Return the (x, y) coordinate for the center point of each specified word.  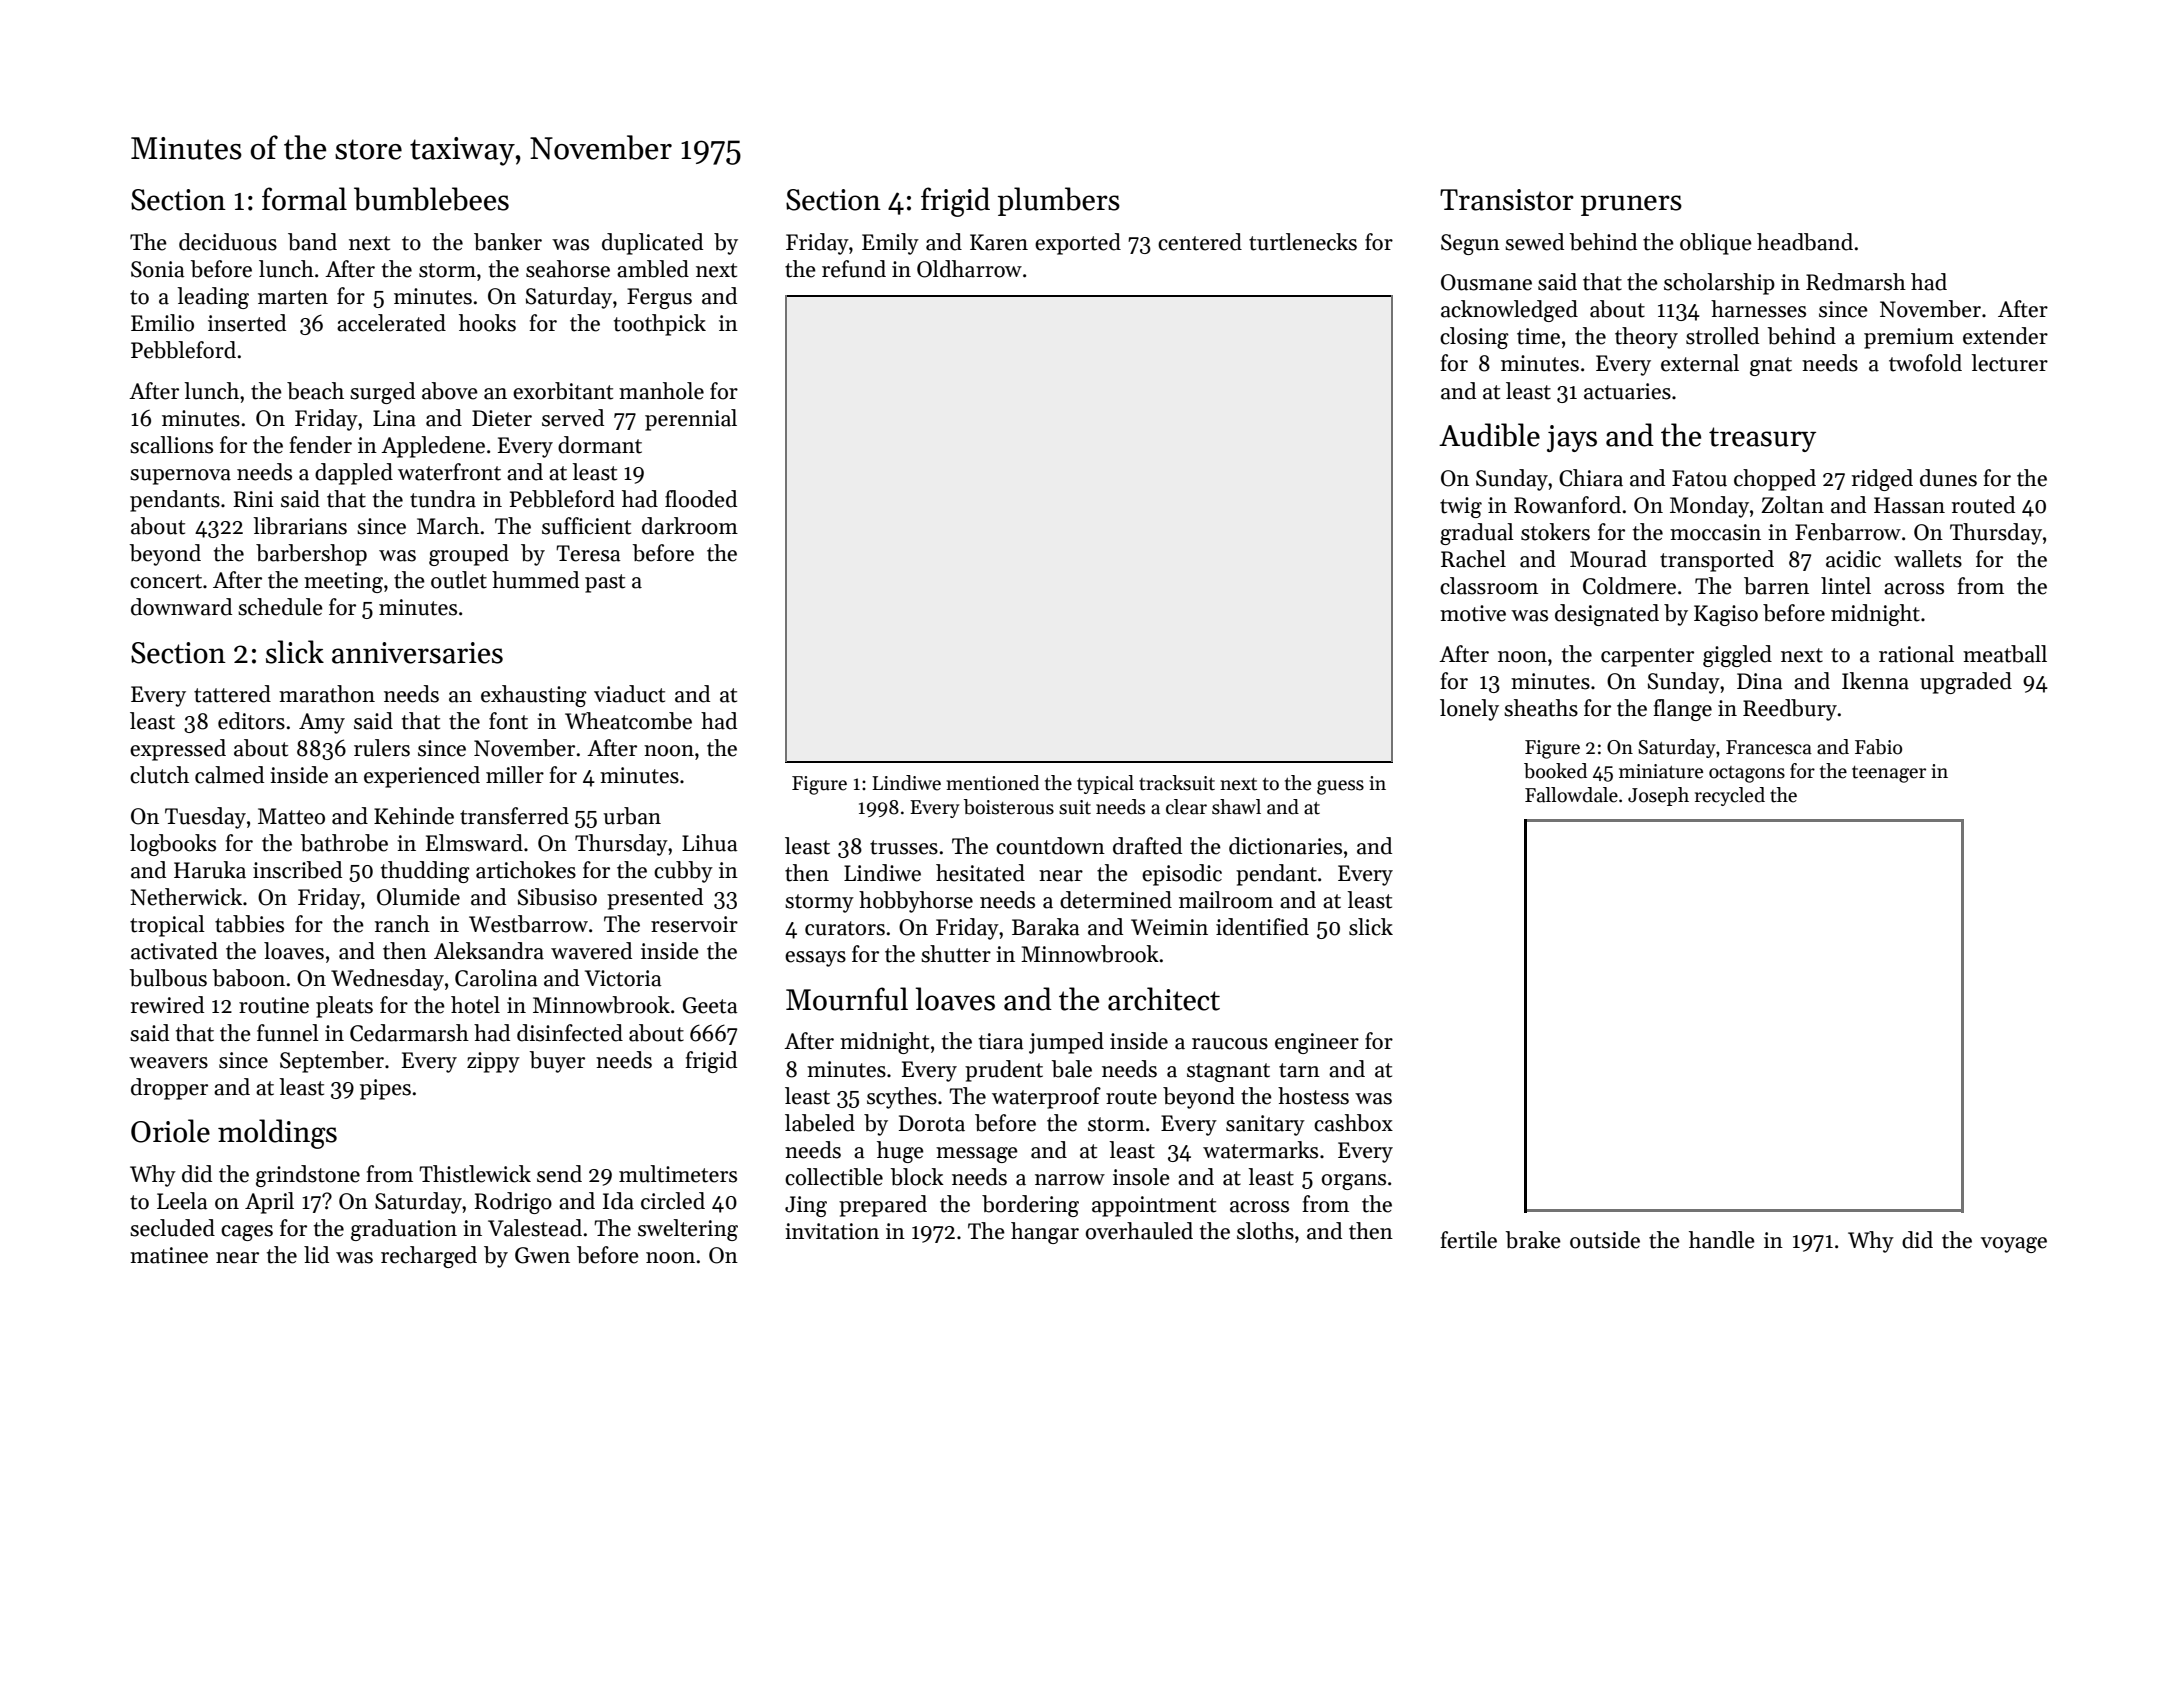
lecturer (2009, 363)
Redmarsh (1856, 282)
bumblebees (431, 199)
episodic (1182, 875)
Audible (1489, 435)
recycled (1730, 796)
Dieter (502, 418)
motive (1473, 613)
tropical (167, 926)
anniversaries (417, 653)
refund (854, 269)
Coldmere (1629, 586)
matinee (169, 1255)
